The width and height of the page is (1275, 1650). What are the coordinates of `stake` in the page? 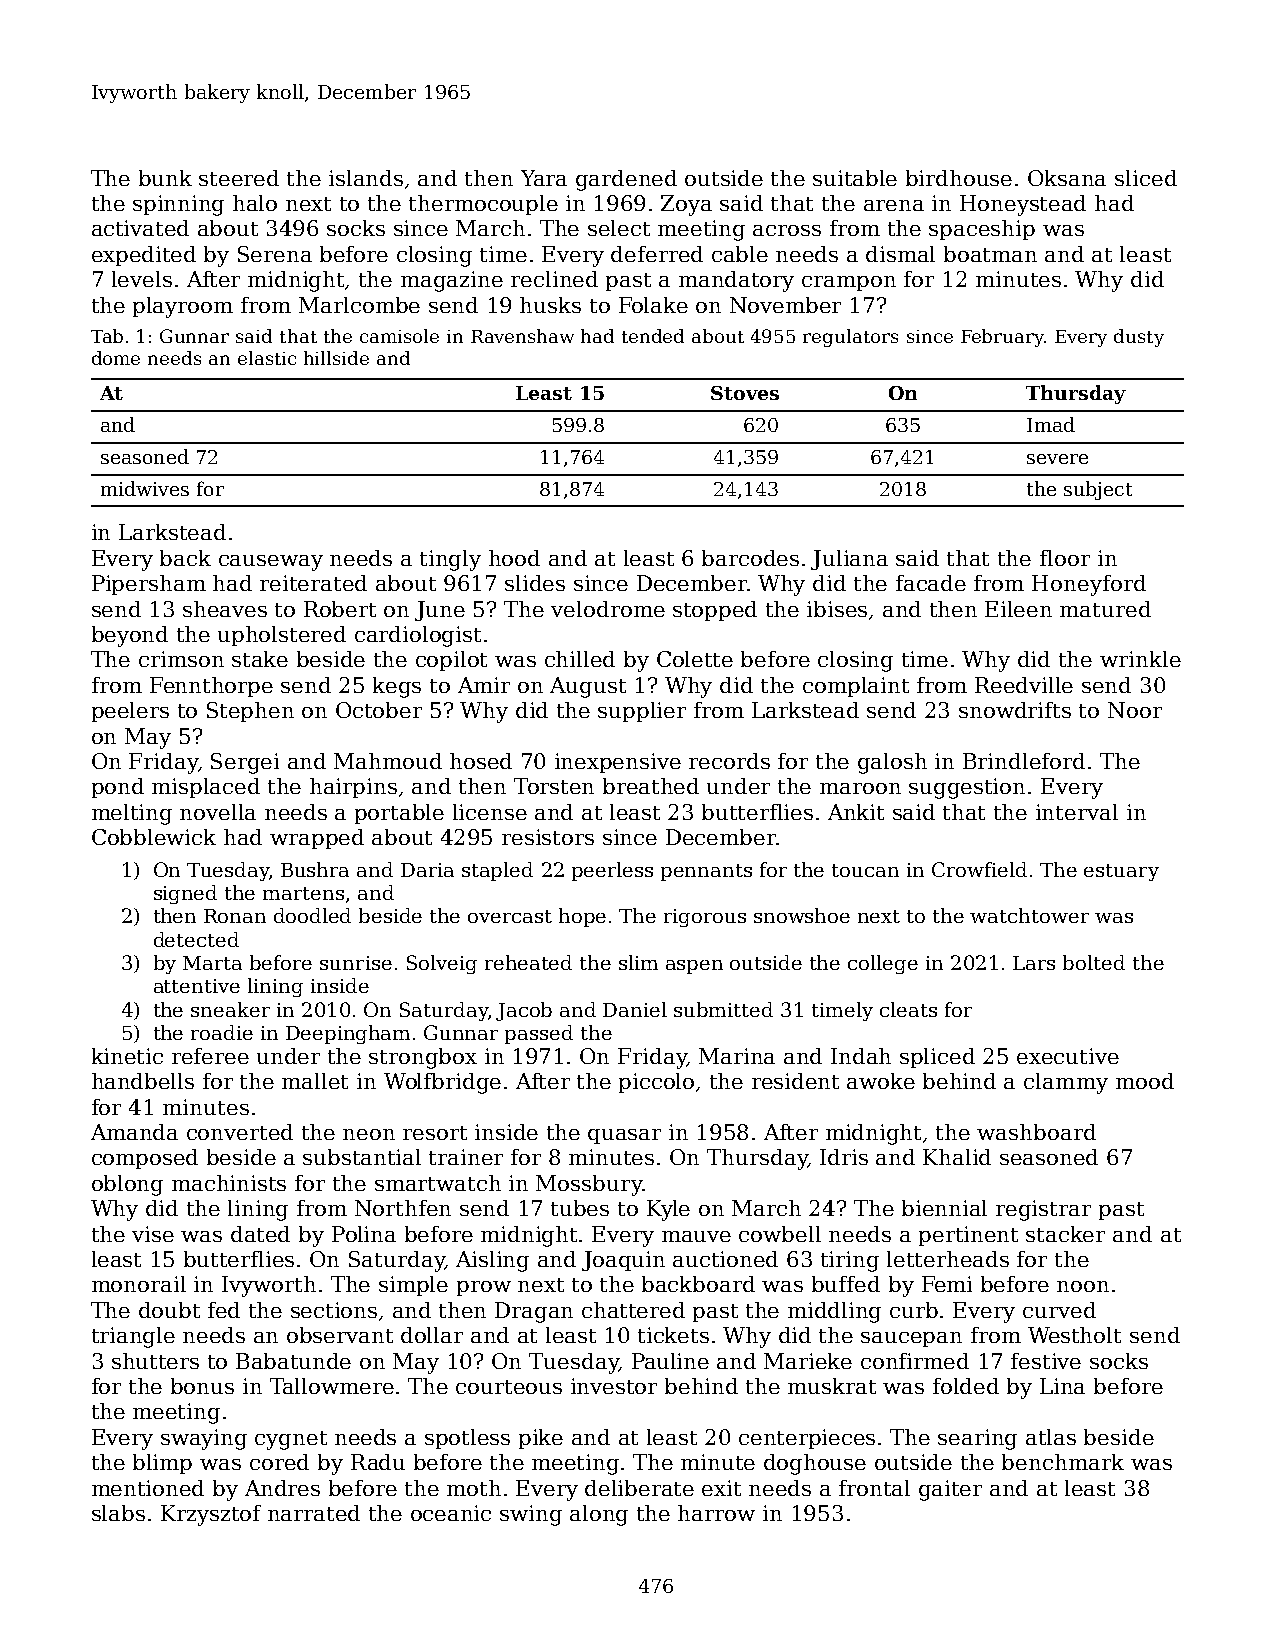 It's located at (260, 659).
